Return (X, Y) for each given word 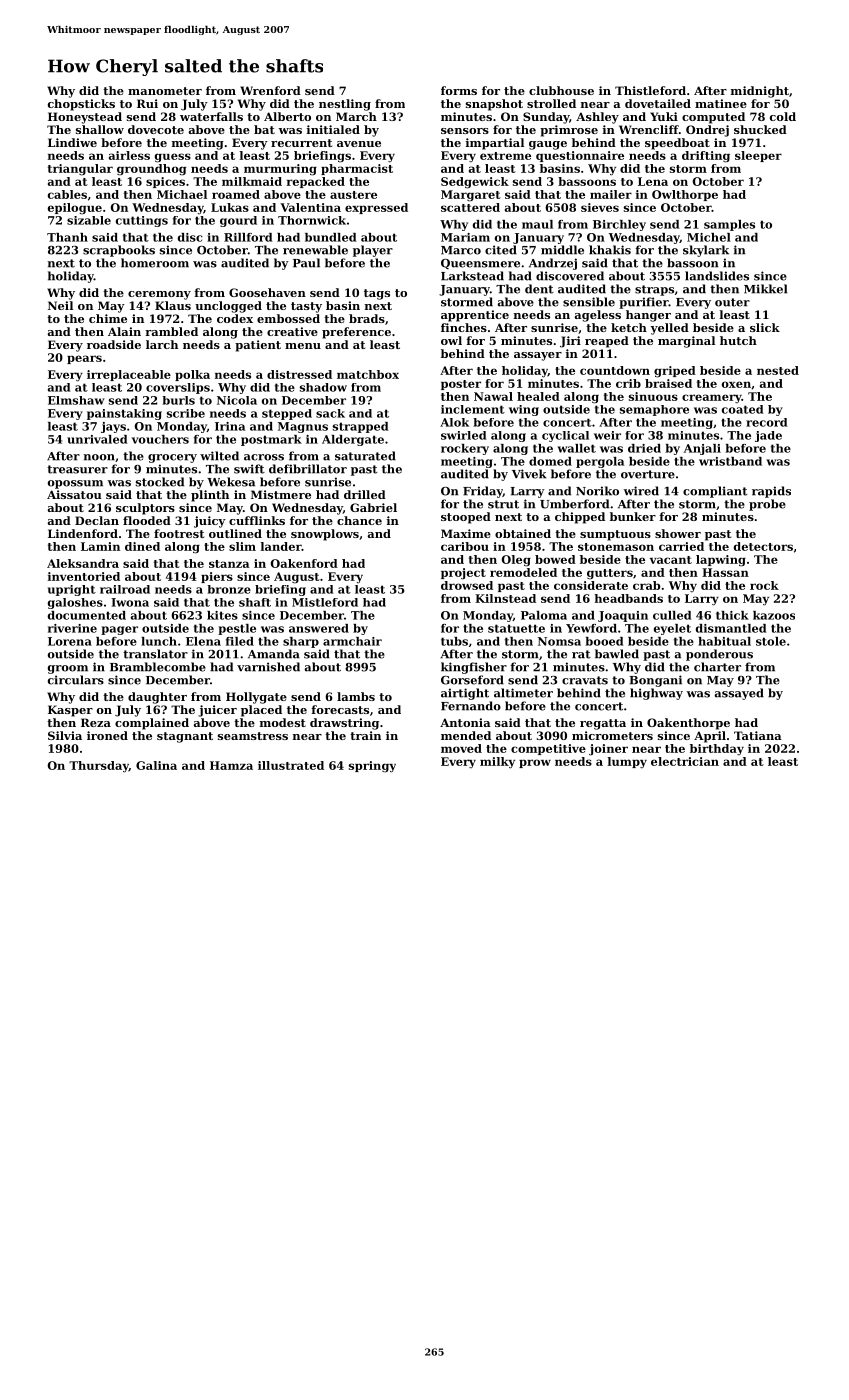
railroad (125, 589)
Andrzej (553, 264)
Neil (60, 305)
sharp (301, 642)
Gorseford (472, 680)
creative (292, 331)
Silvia (65, 735)
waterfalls (211, 116)
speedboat (677, 144)
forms (459, 90)
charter (717, 667)
